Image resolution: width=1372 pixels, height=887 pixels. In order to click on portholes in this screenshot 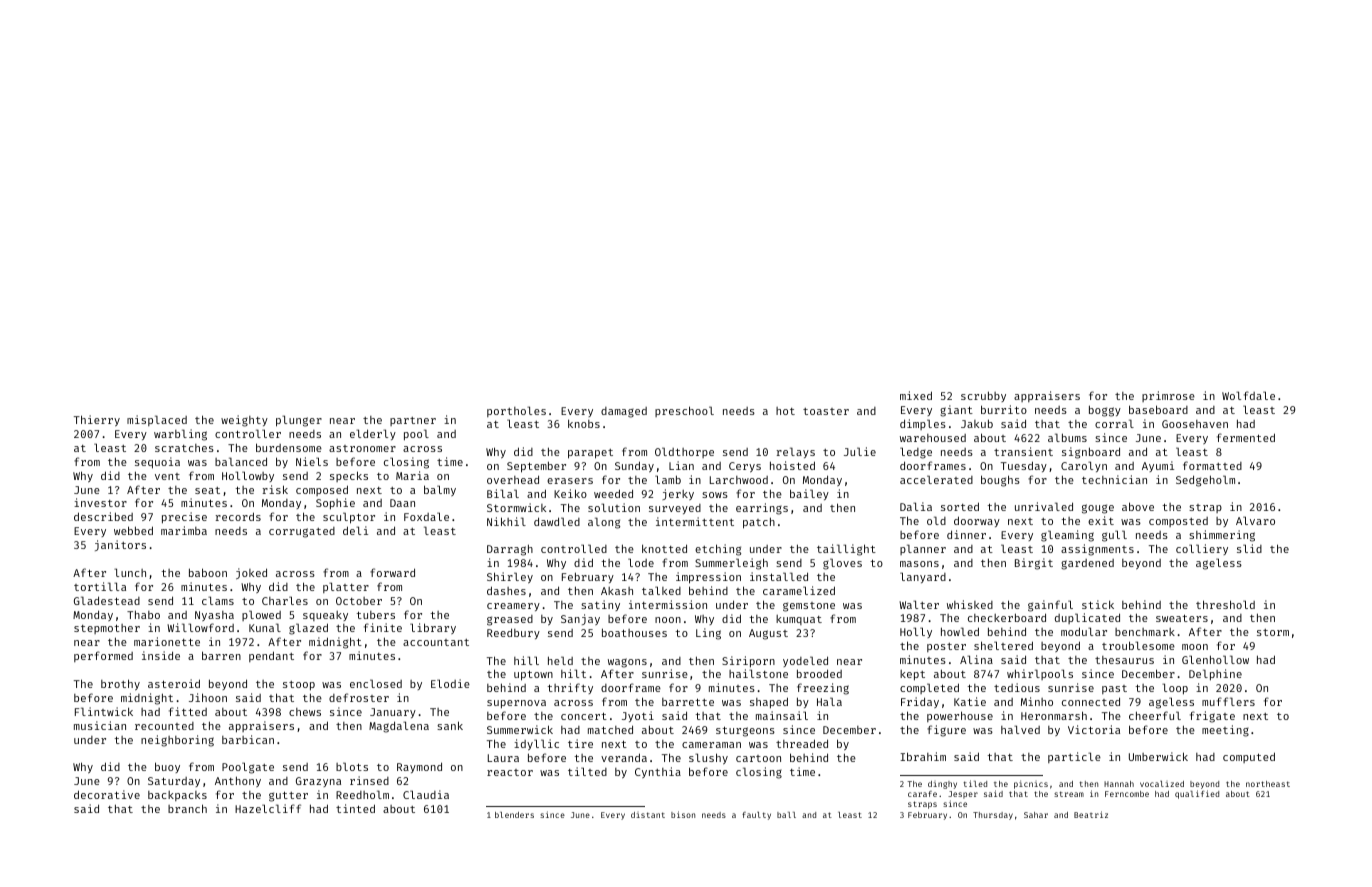, I will do `click(516, 411)`.
